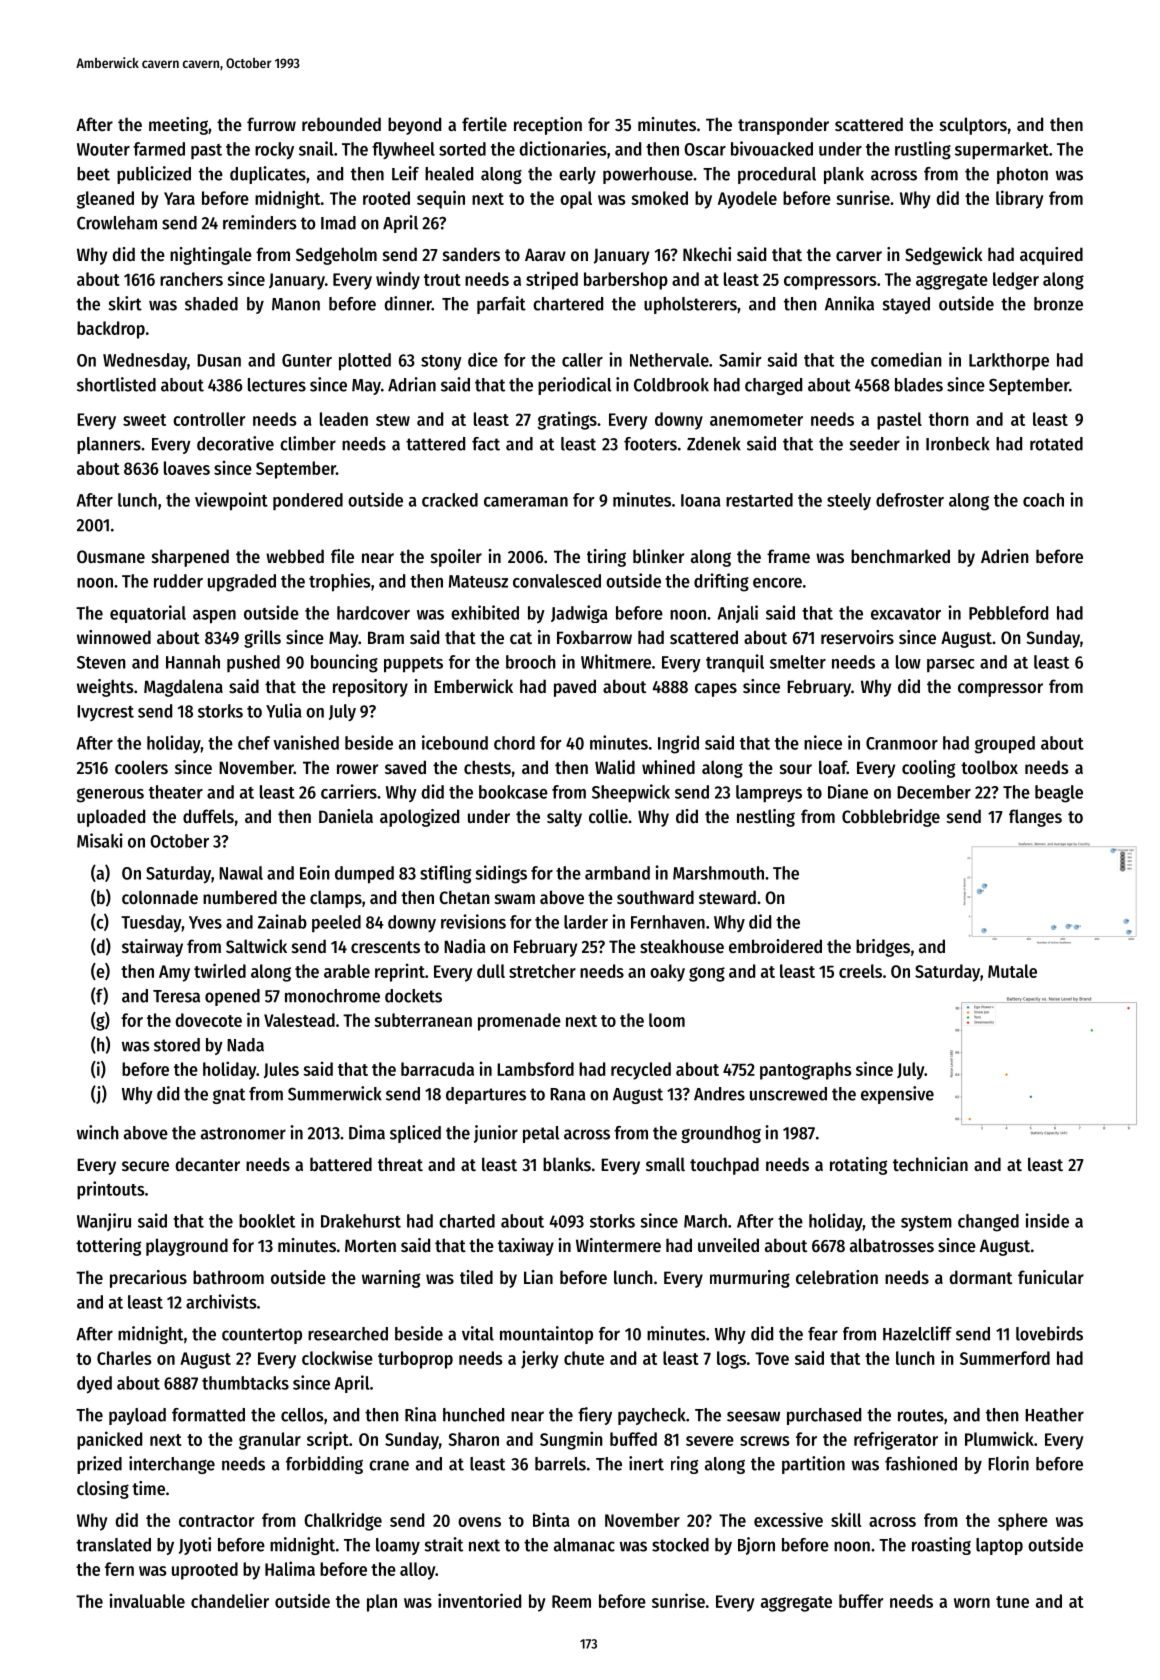 The image size is (1160, 1680). Describe the element at coordinates (496, 1134) in the page. I see `junior` at that location.
